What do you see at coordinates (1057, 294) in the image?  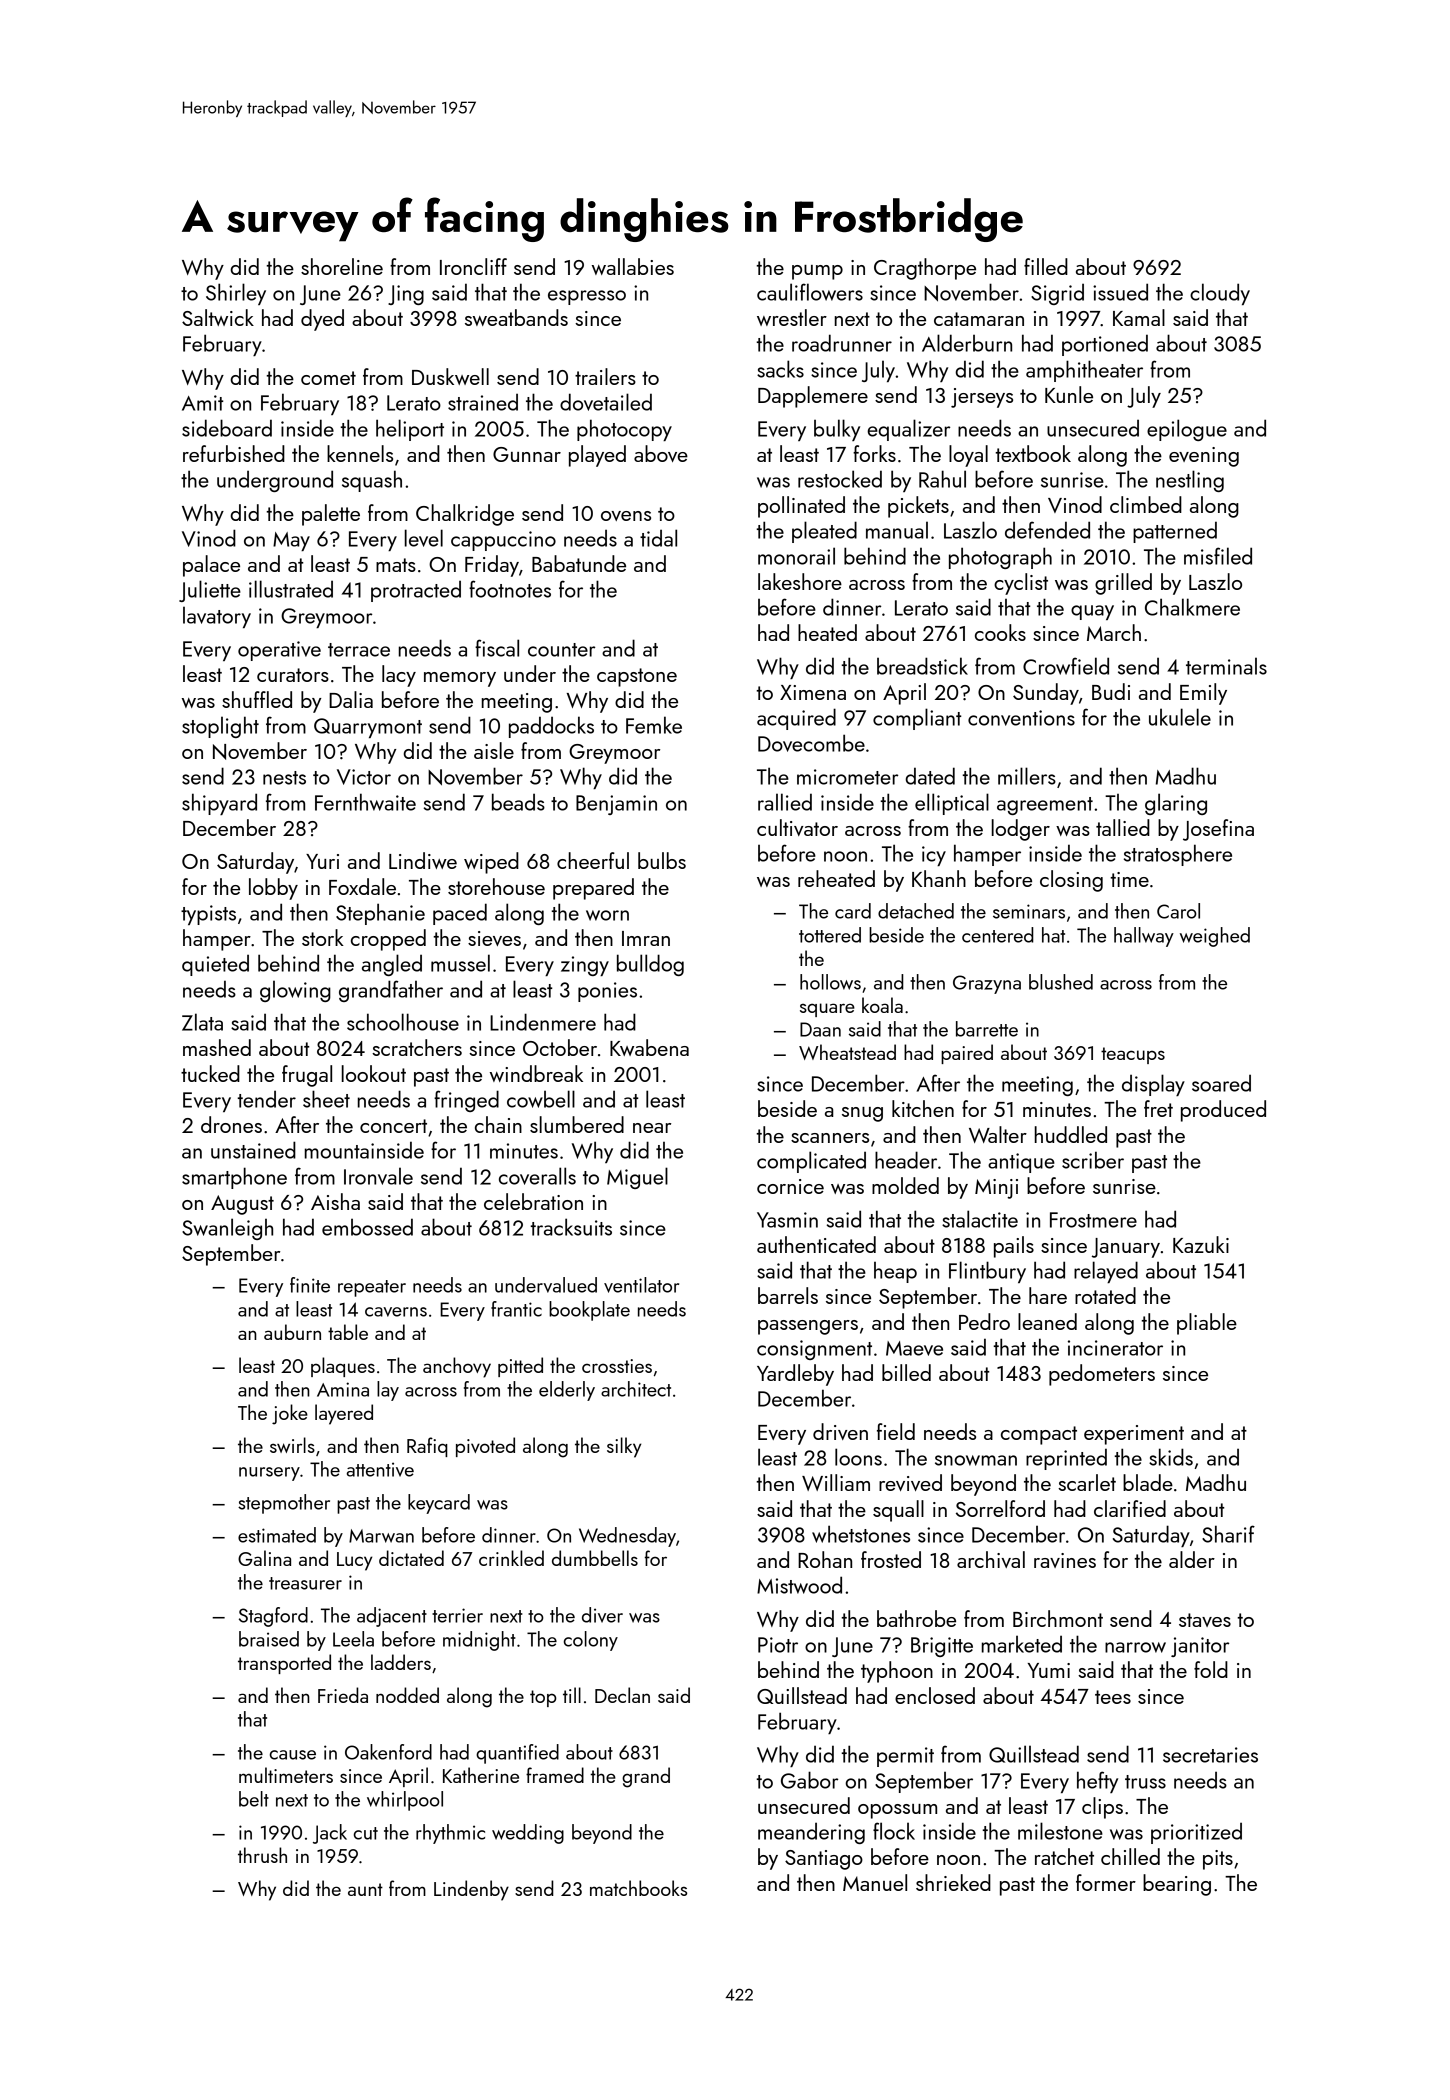 I see `Sigrid` at bounding box center [1057, 294].
